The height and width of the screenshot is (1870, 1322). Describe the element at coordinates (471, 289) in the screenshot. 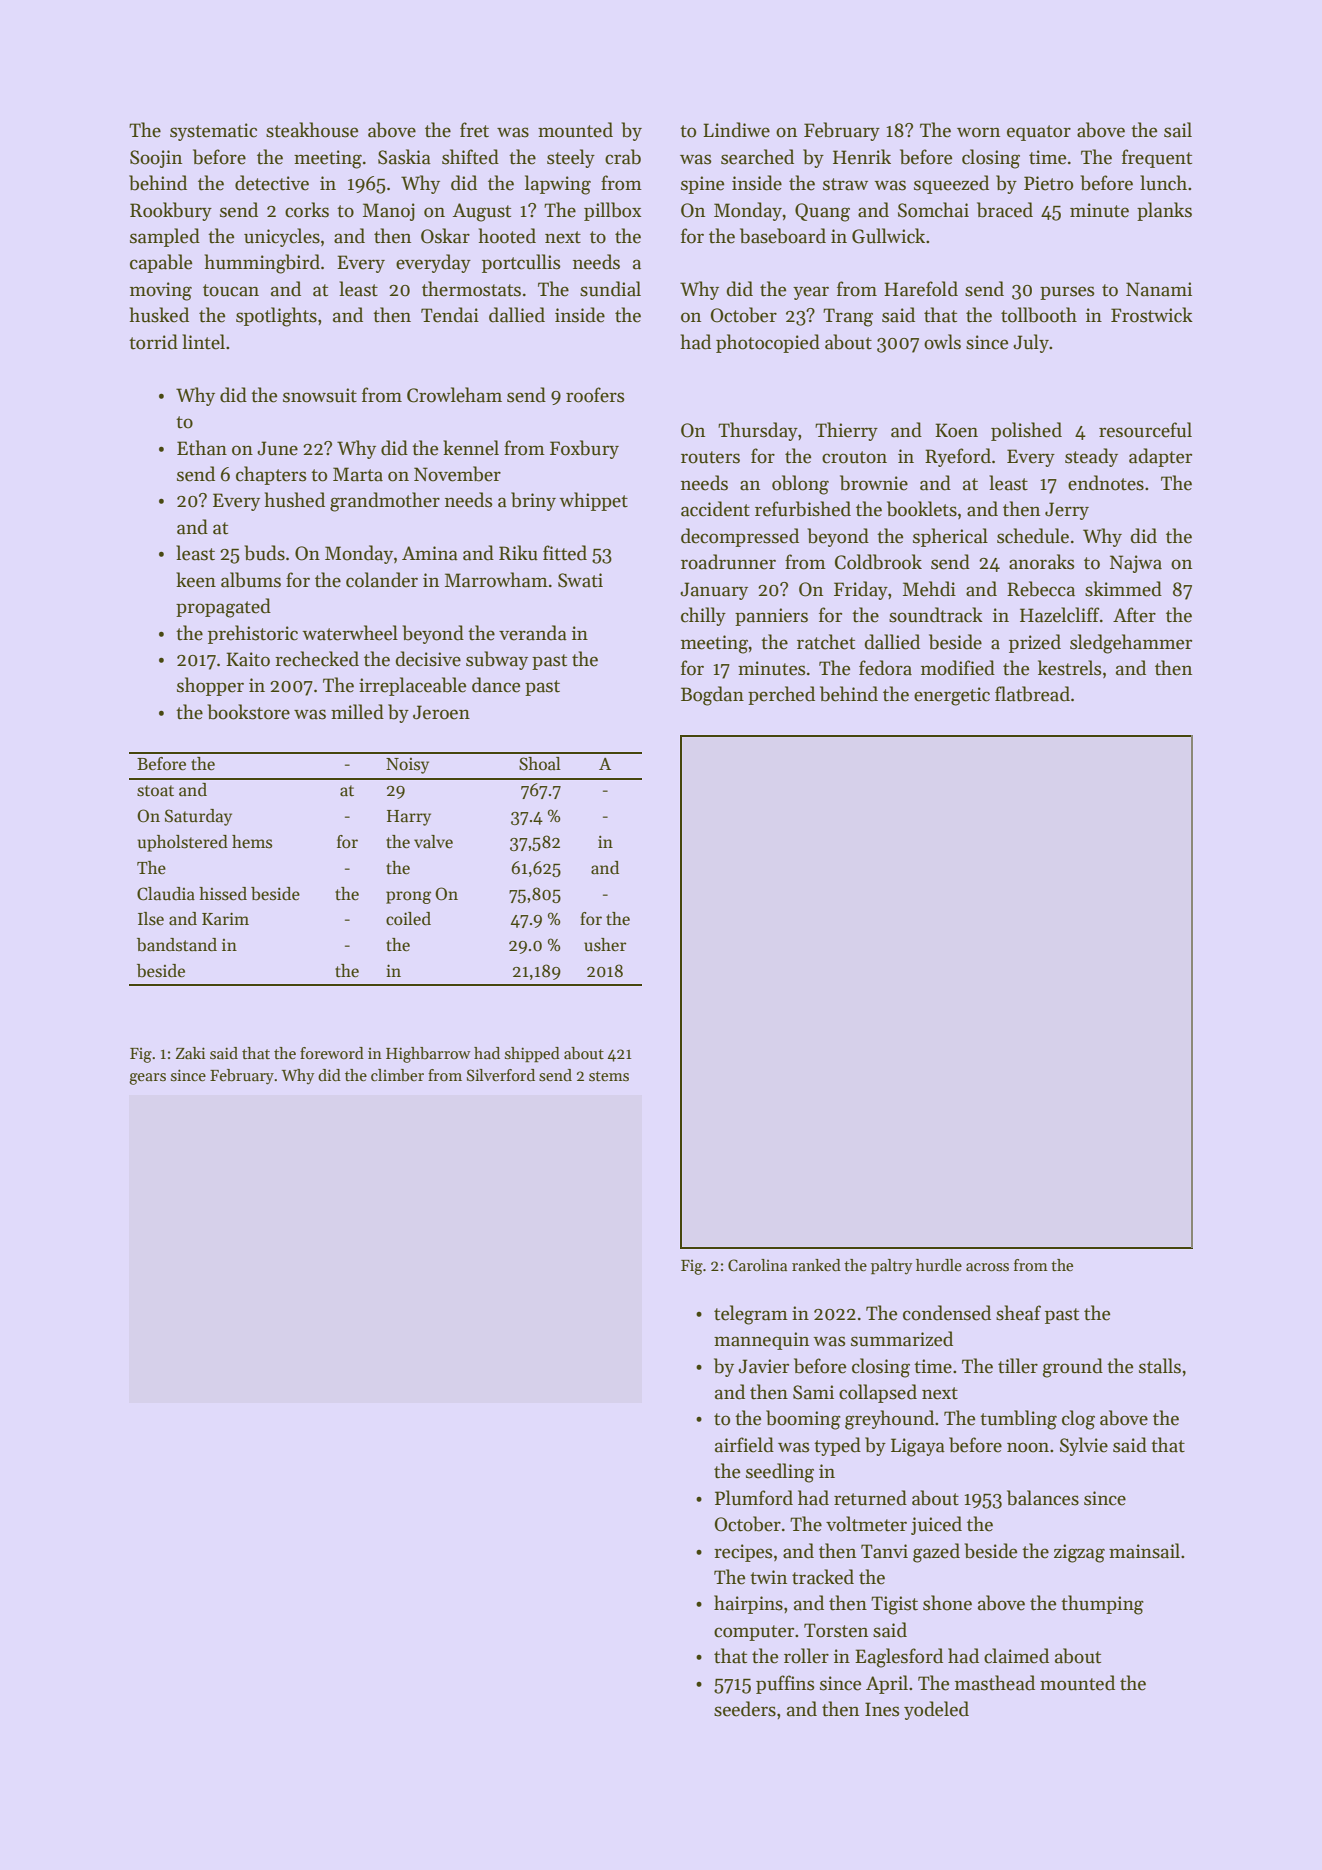

I see `thermostats` at that location.
